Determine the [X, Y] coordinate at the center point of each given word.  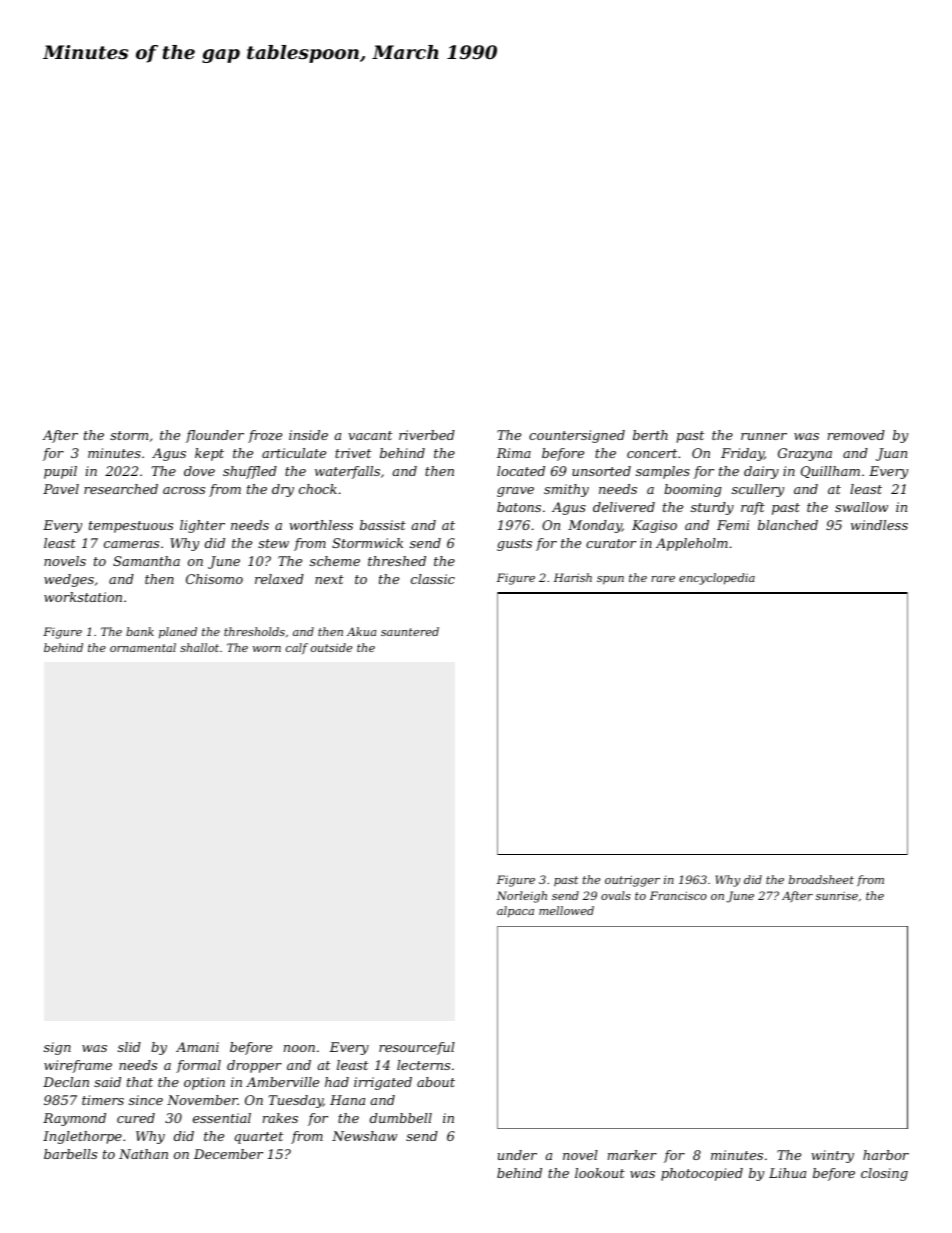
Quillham [830, 472]
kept [209, 454]
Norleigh [521, 897]
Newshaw [364, 1136]
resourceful [417, 1048]
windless [879, 525]
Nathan [143, 1154]
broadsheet [821, 879]
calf [297, 648]
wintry [832, 1156]
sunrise [837, 895]
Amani [197, 1047]
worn [267, 649]
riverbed [427, 435]
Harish [573, 577]
